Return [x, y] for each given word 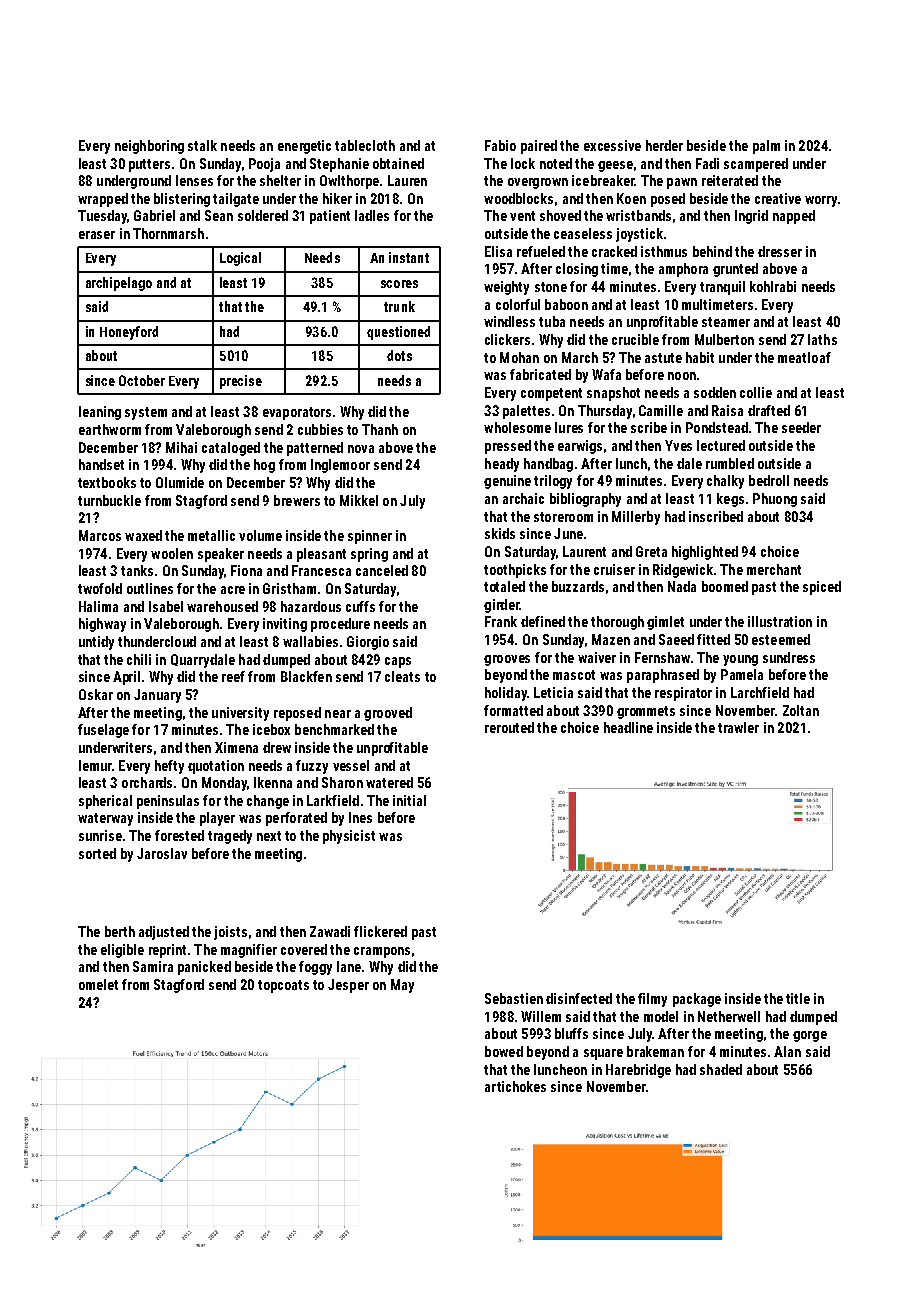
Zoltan [801, 710]
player [217, 819]
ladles [372, 215]
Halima [98, 606]
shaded [721, 1069]
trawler [738, 727]
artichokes [515, 1086]
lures [569, 427]
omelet [98, 984]
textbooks [107, 482]
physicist [349, 837]
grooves [507, 660]
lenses [194, 180]
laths [822, 339]
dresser [780, 251]
